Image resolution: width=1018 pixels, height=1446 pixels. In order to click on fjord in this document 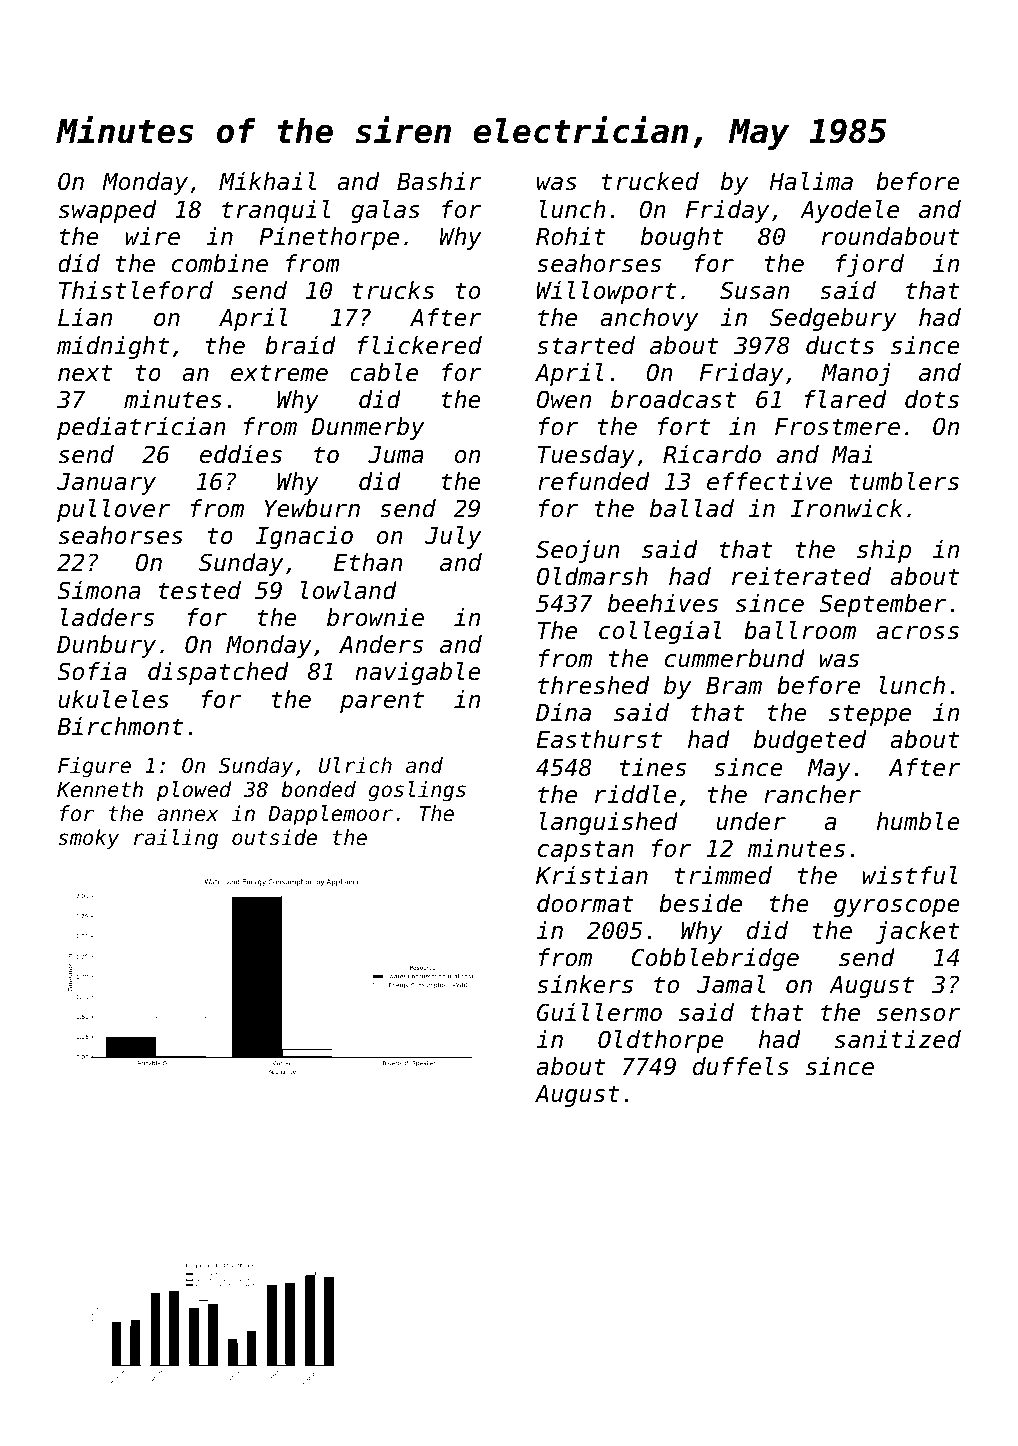, I will do `click(870, 265)`.
